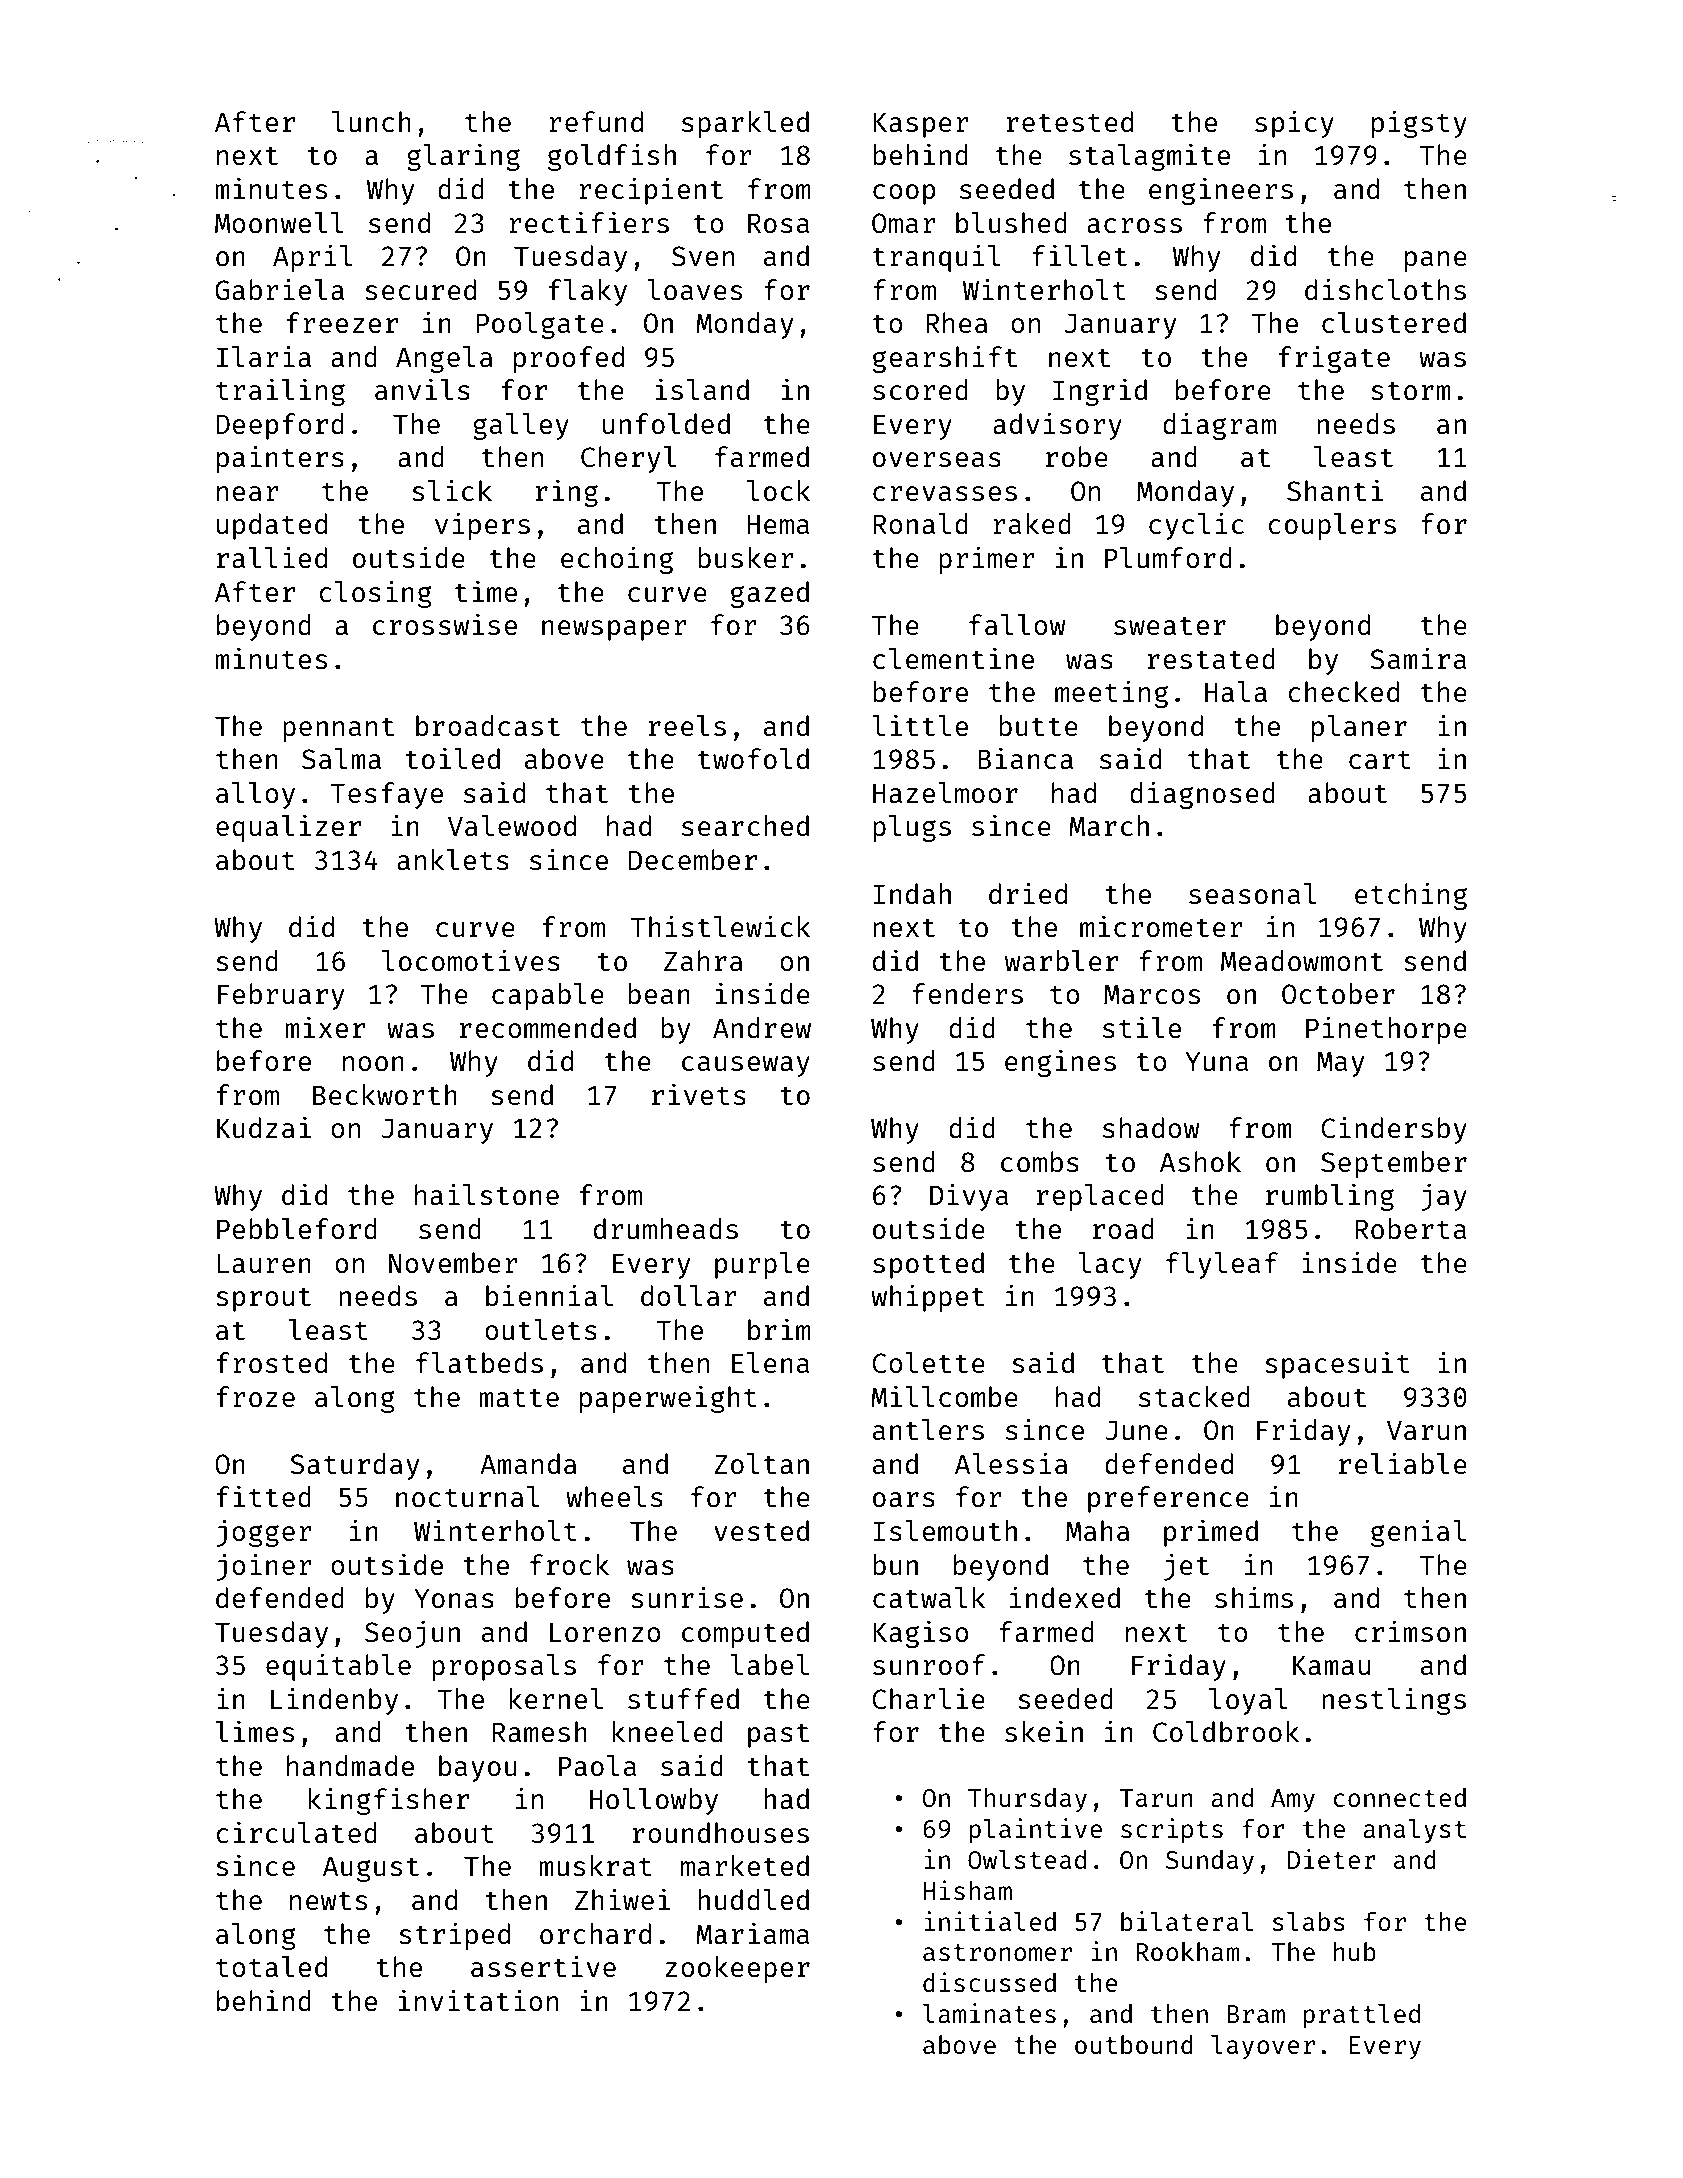 Image resolution: width=1683 pixels, height=2178 pixels. What do you see at coordinates (588, 292) in the image?
I see `flaky` at bounding box center [588, 292].
